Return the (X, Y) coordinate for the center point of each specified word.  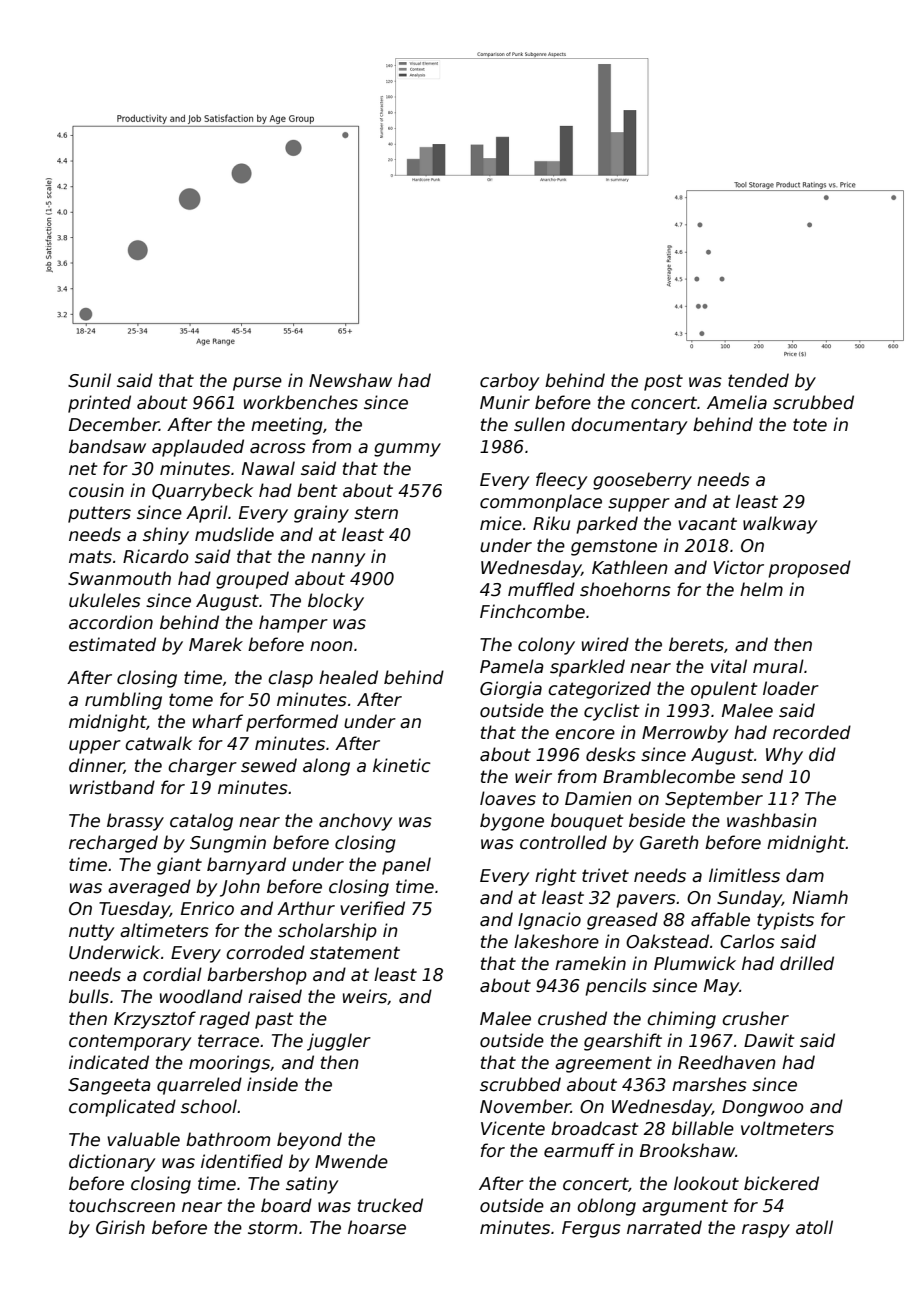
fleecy (561, 481)
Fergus (591, 1229)
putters (99, 514)
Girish (120, 1227)
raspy (766, 1231)
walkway (780, 525)
